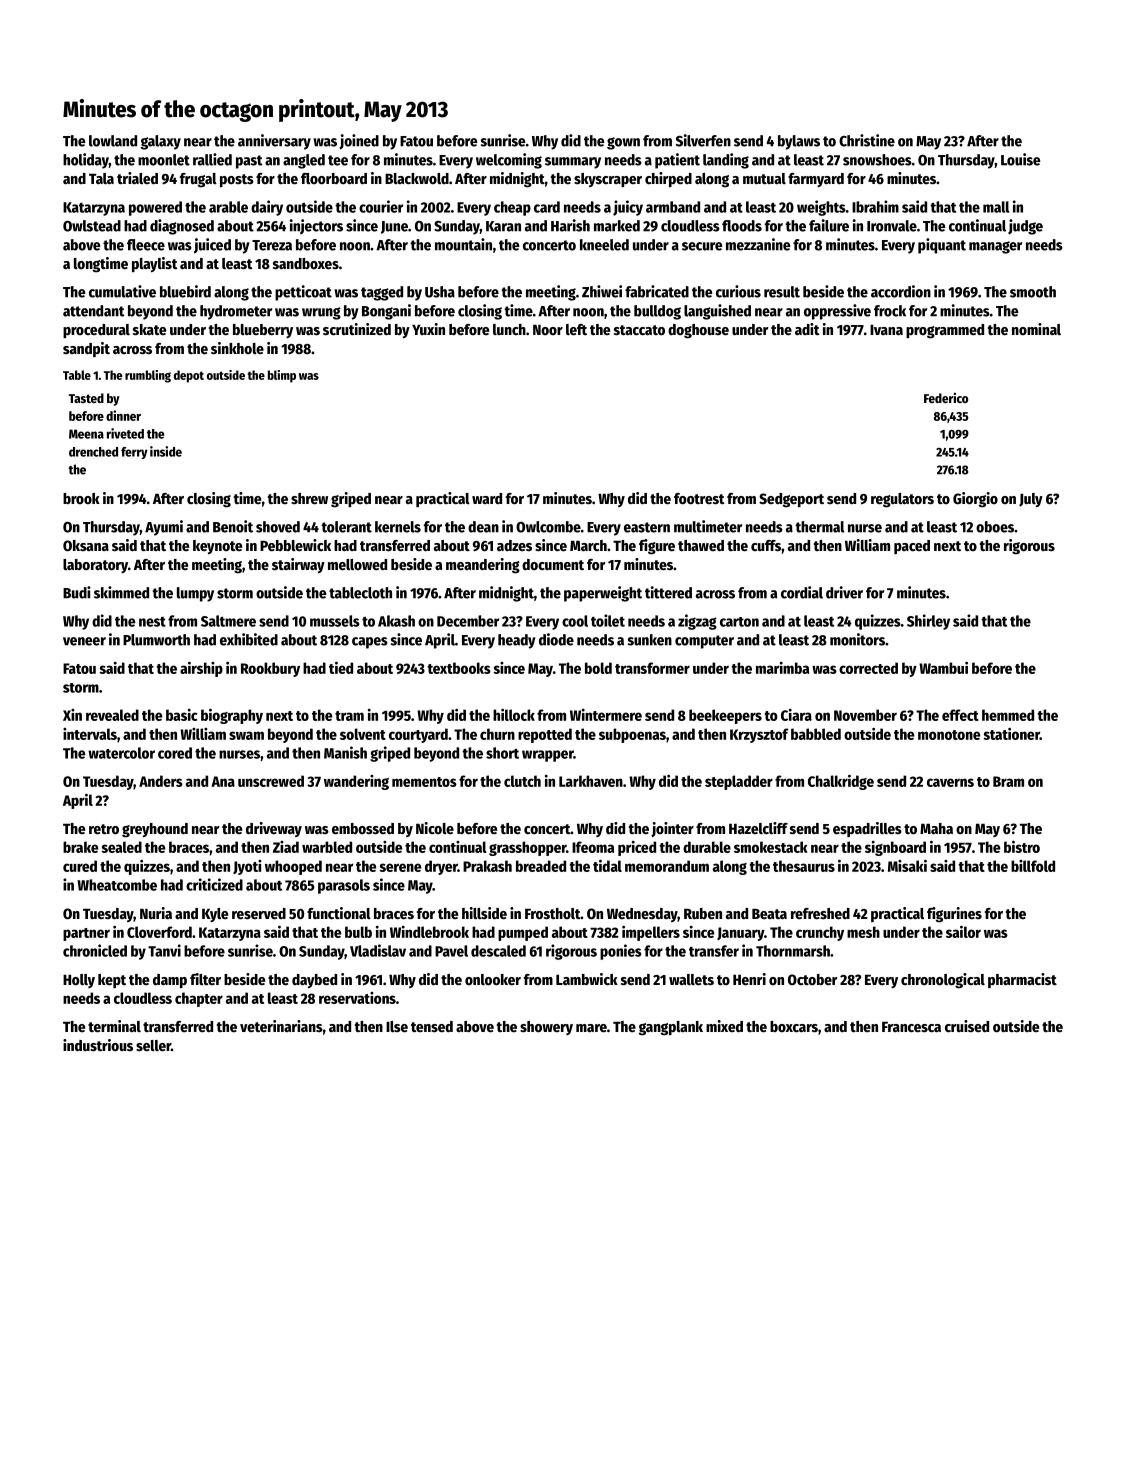  Describe the element at coordinates (358, 932) in the page. I see `bulb` at that location.
